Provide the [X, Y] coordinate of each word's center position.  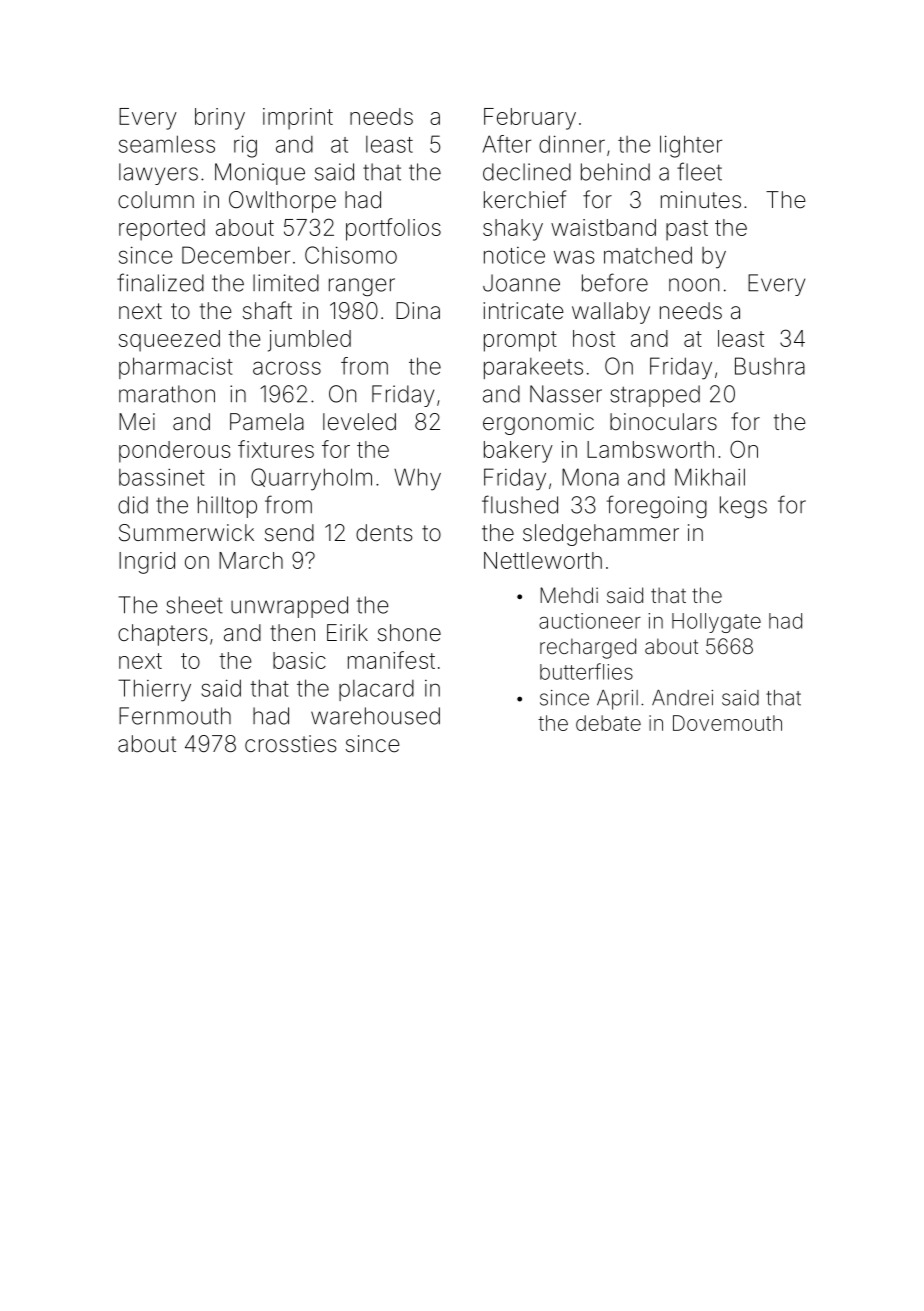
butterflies [586, 671]
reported [162, 230]
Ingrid [147, 563]
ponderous [175, 452]
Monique [260, 174]
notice [514, 255]
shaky [513, 230]
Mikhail [710, 477]
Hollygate [716, 623]
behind [615, 172]
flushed [520, 504]
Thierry [154, 690]
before [615, 282]
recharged [588, 648]
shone [409, 633]
